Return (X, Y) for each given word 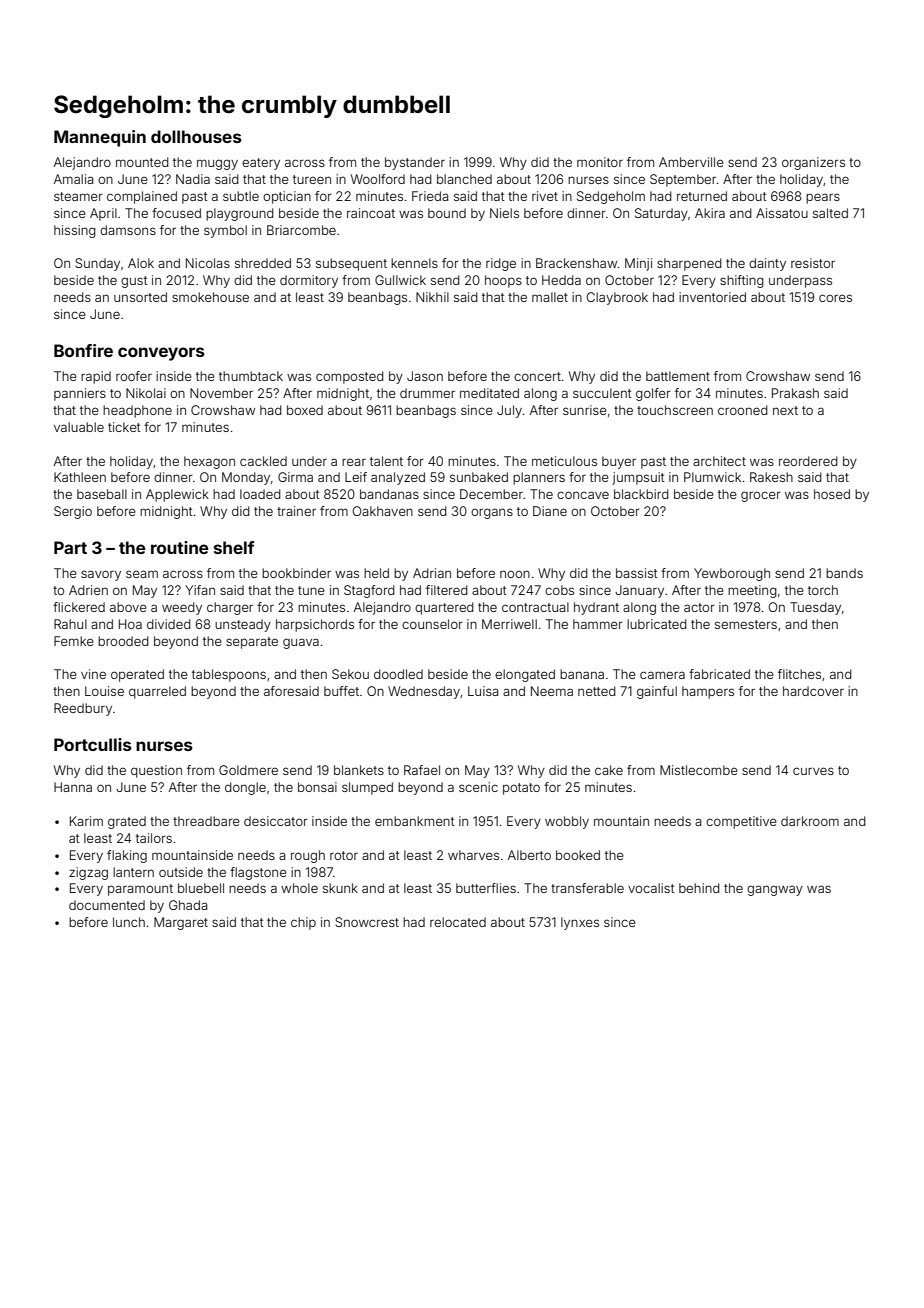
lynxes (580, 923)
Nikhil (432, 297)
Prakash (795, 393)
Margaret (181, 923)
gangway (775, 890)
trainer (296, 511)
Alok (141, 263)
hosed (832, 494)
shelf (234, 547)
